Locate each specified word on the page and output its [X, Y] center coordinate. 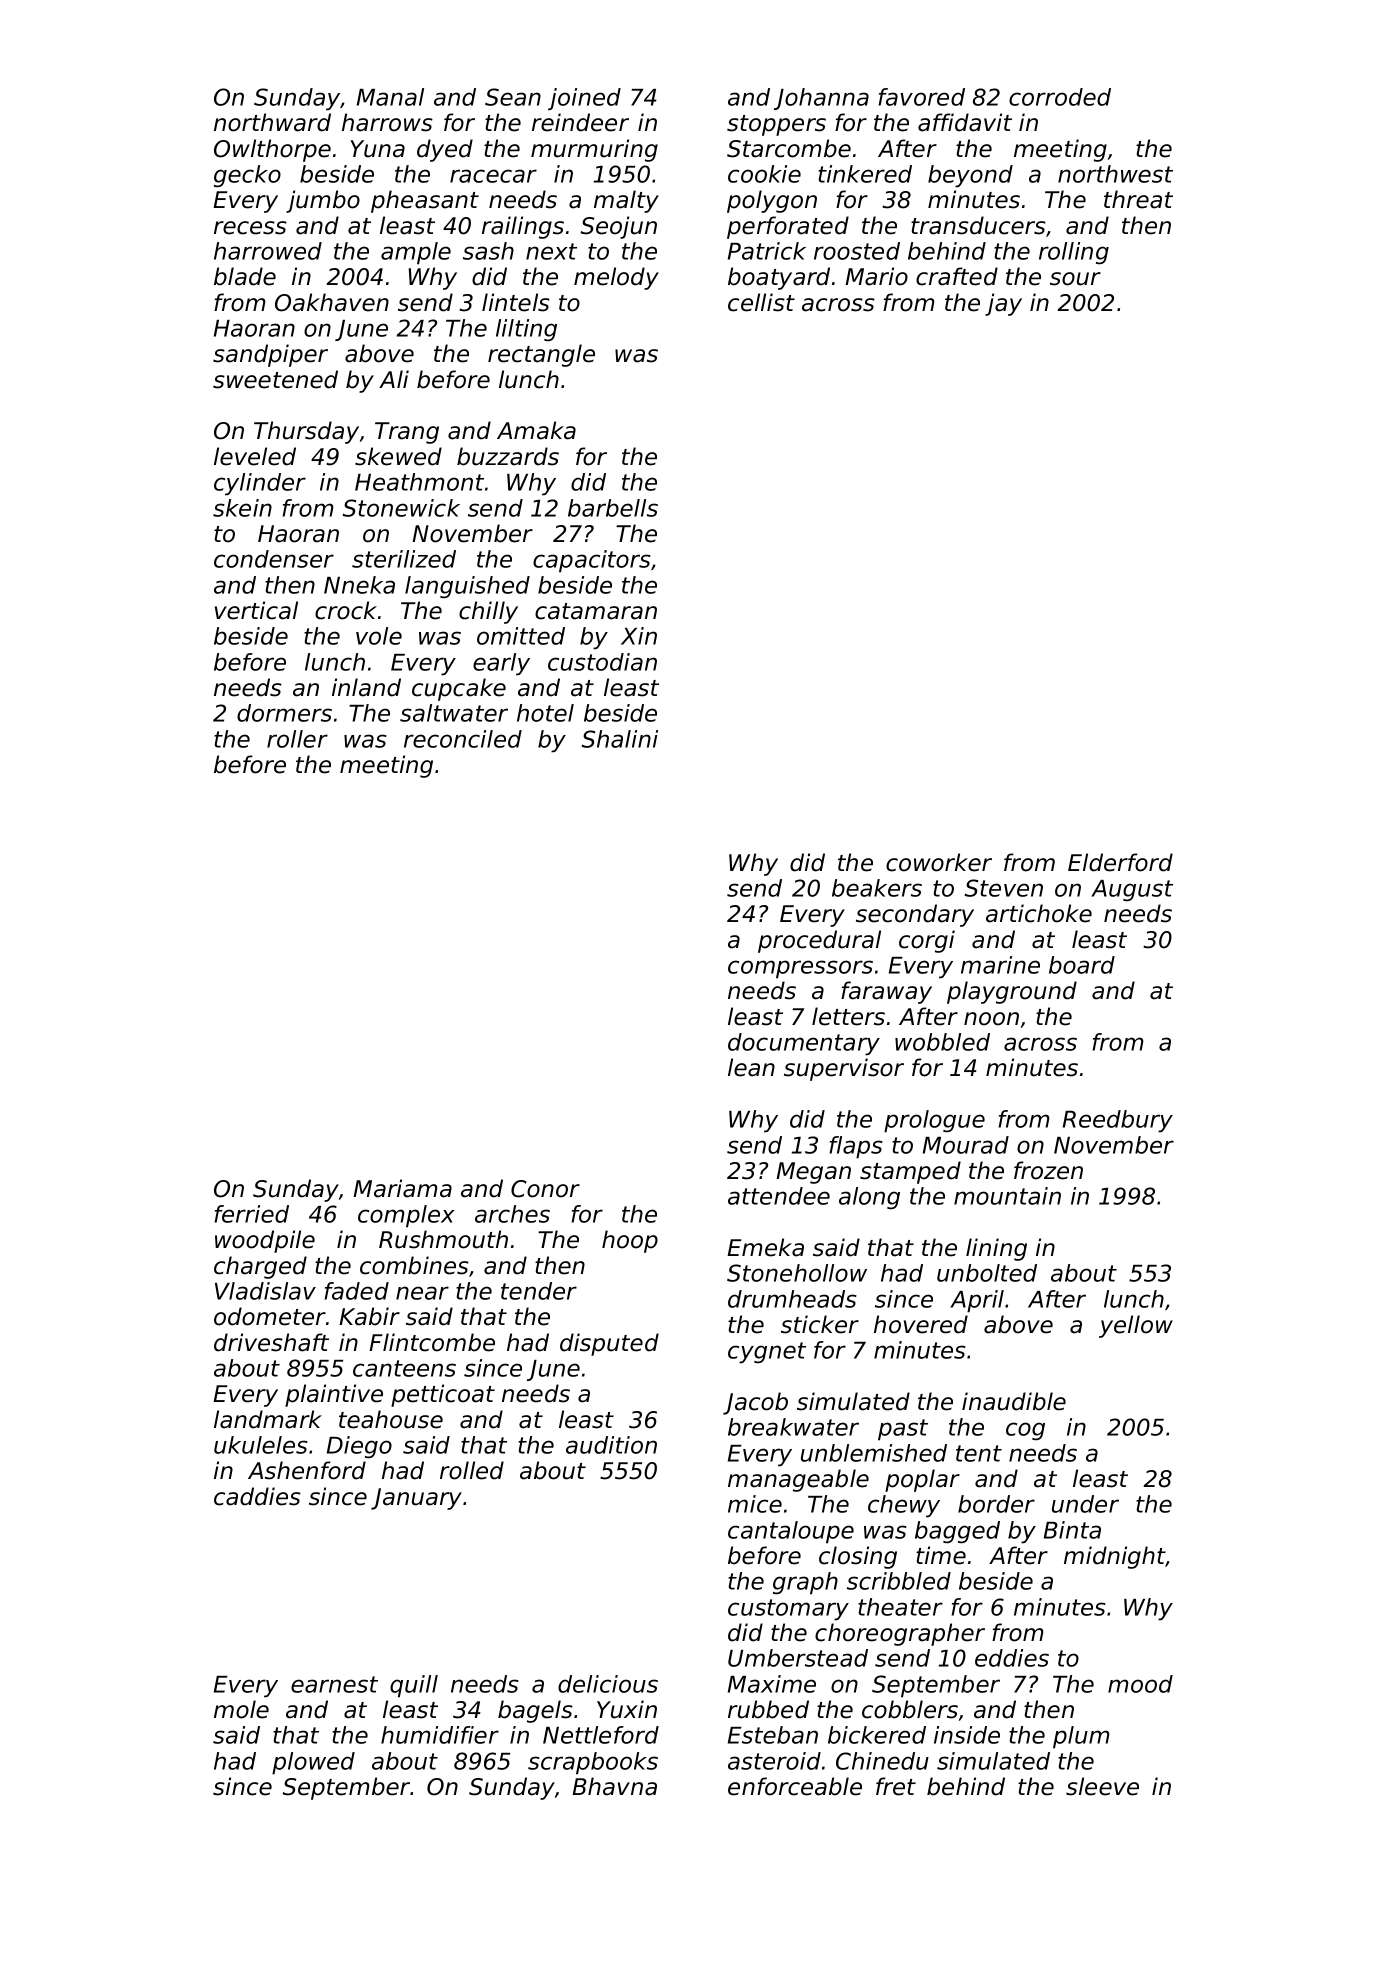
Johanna [821, 99]
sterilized [404, 559]
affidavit [965, 122]
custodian [602, 662]
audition [611, 1445]
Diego [359, 1447]
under [1085, 1504]
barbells [613, 508]
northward [272, 122]
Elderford [1120, 862]
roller [297, 739]
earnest [334, 1684]
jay [1003, 304]
